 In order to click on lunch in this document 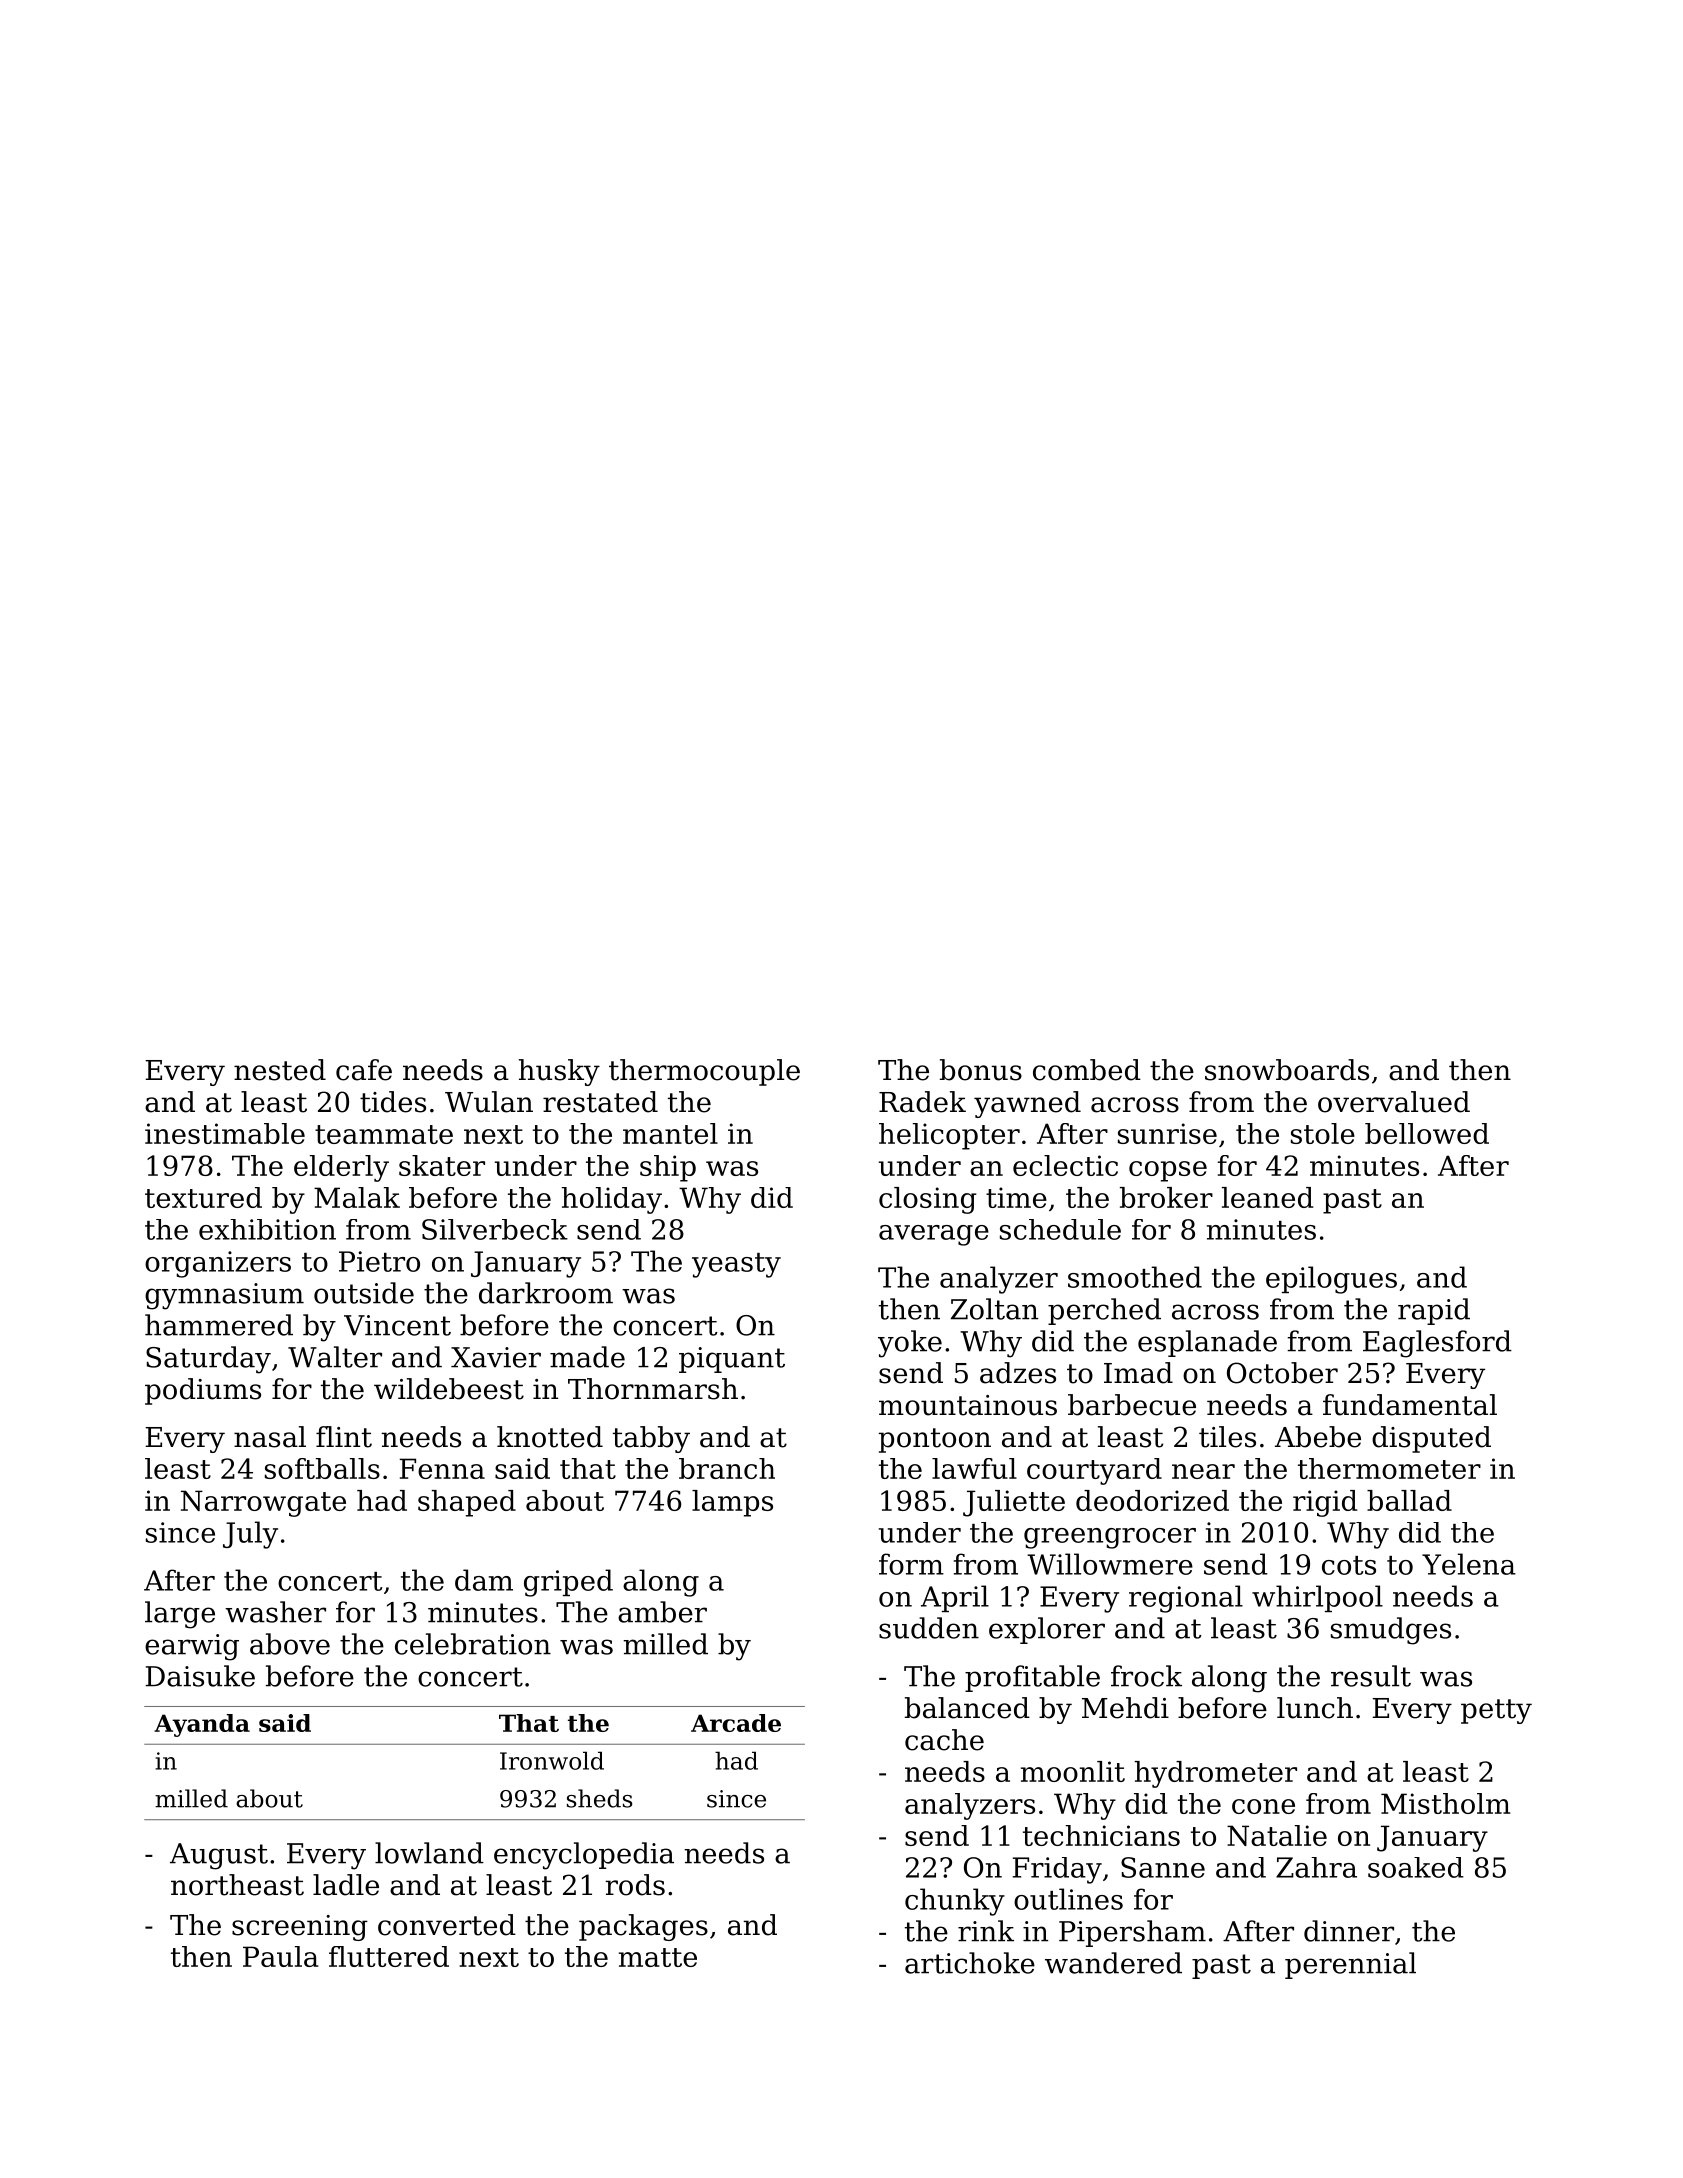, I will do `click(1315, 1708)`.
